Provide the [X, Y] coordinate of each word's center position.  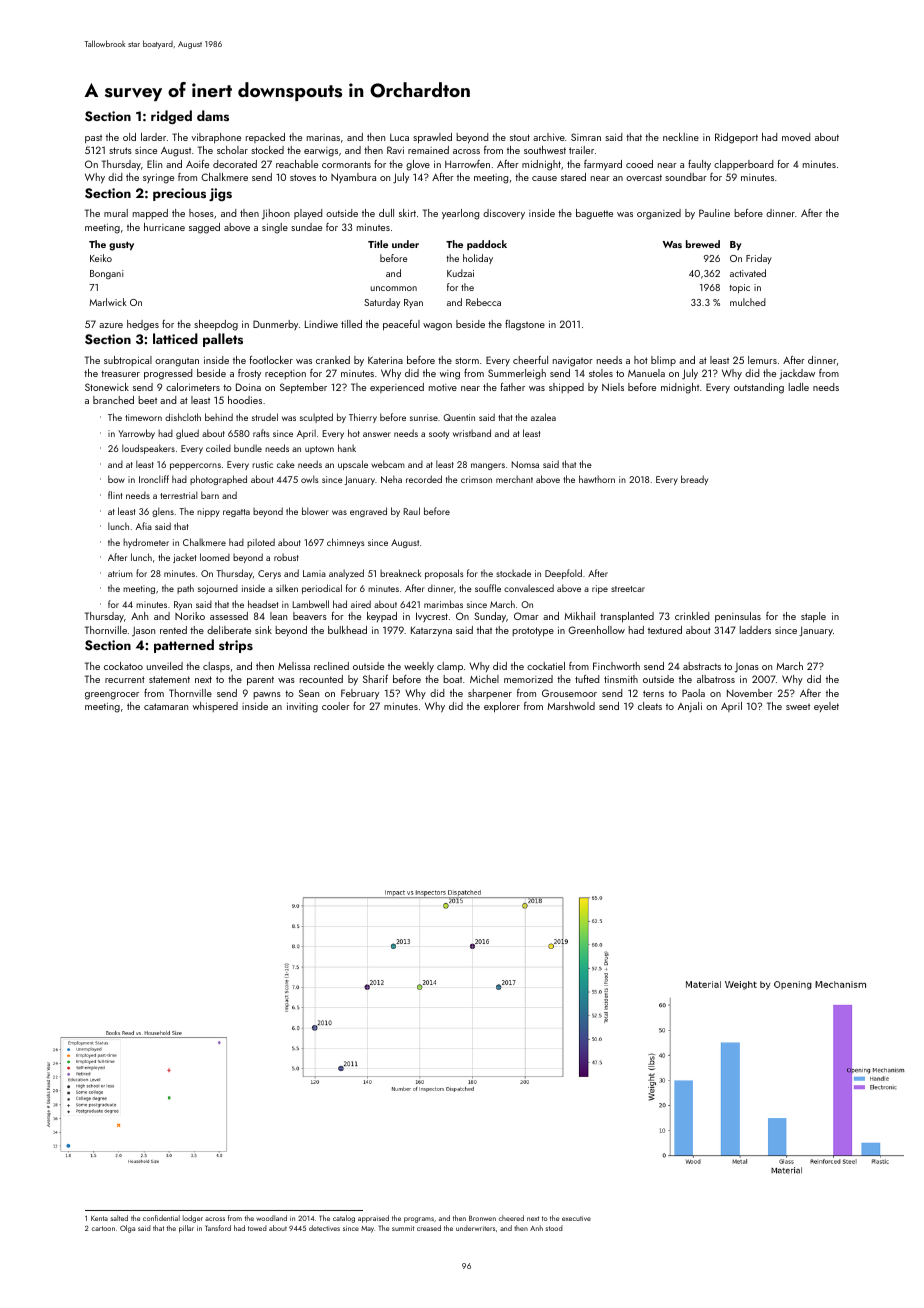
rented [173, 630]
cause [544, 178]
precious [179, 194]
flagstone [525, 325]
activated [748, 273]
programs [419, 1220]
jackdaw [797, 374]
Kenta [99, 1218]
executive [576, 1218]
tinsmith [621, 679]
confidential [161, 1218]
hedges [143, 325]
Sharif [375, 679]
